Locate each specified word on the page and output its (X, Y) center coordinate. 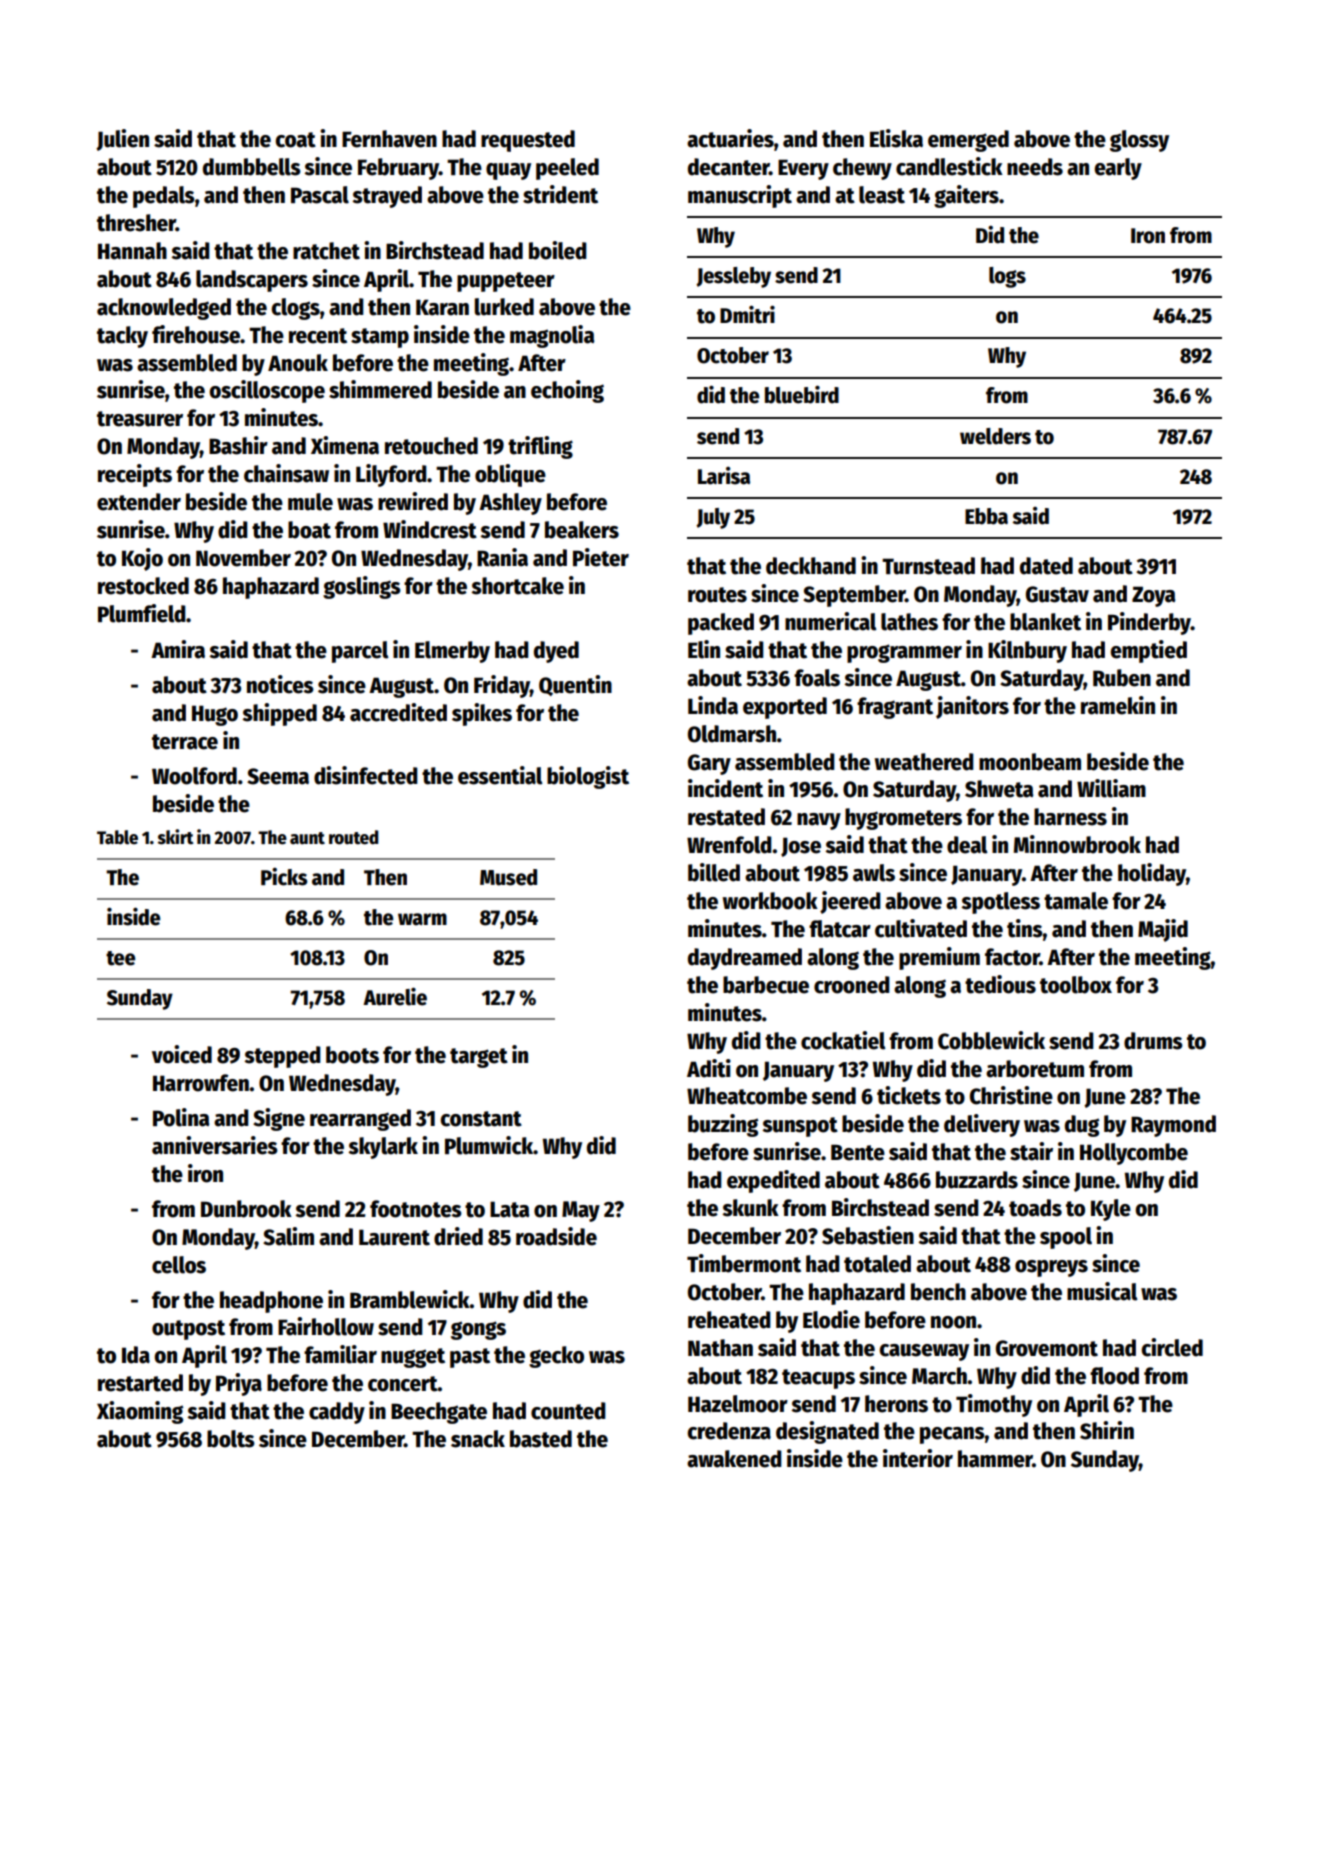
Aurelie (395, 996)
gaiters (966, 196)
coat (295, 140)
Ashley (510, 504)
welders (995, 436)
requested (528, 141)
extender (139, 502)
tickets (909, 1095)
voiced (182, 1054)
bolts (231, 1439)
